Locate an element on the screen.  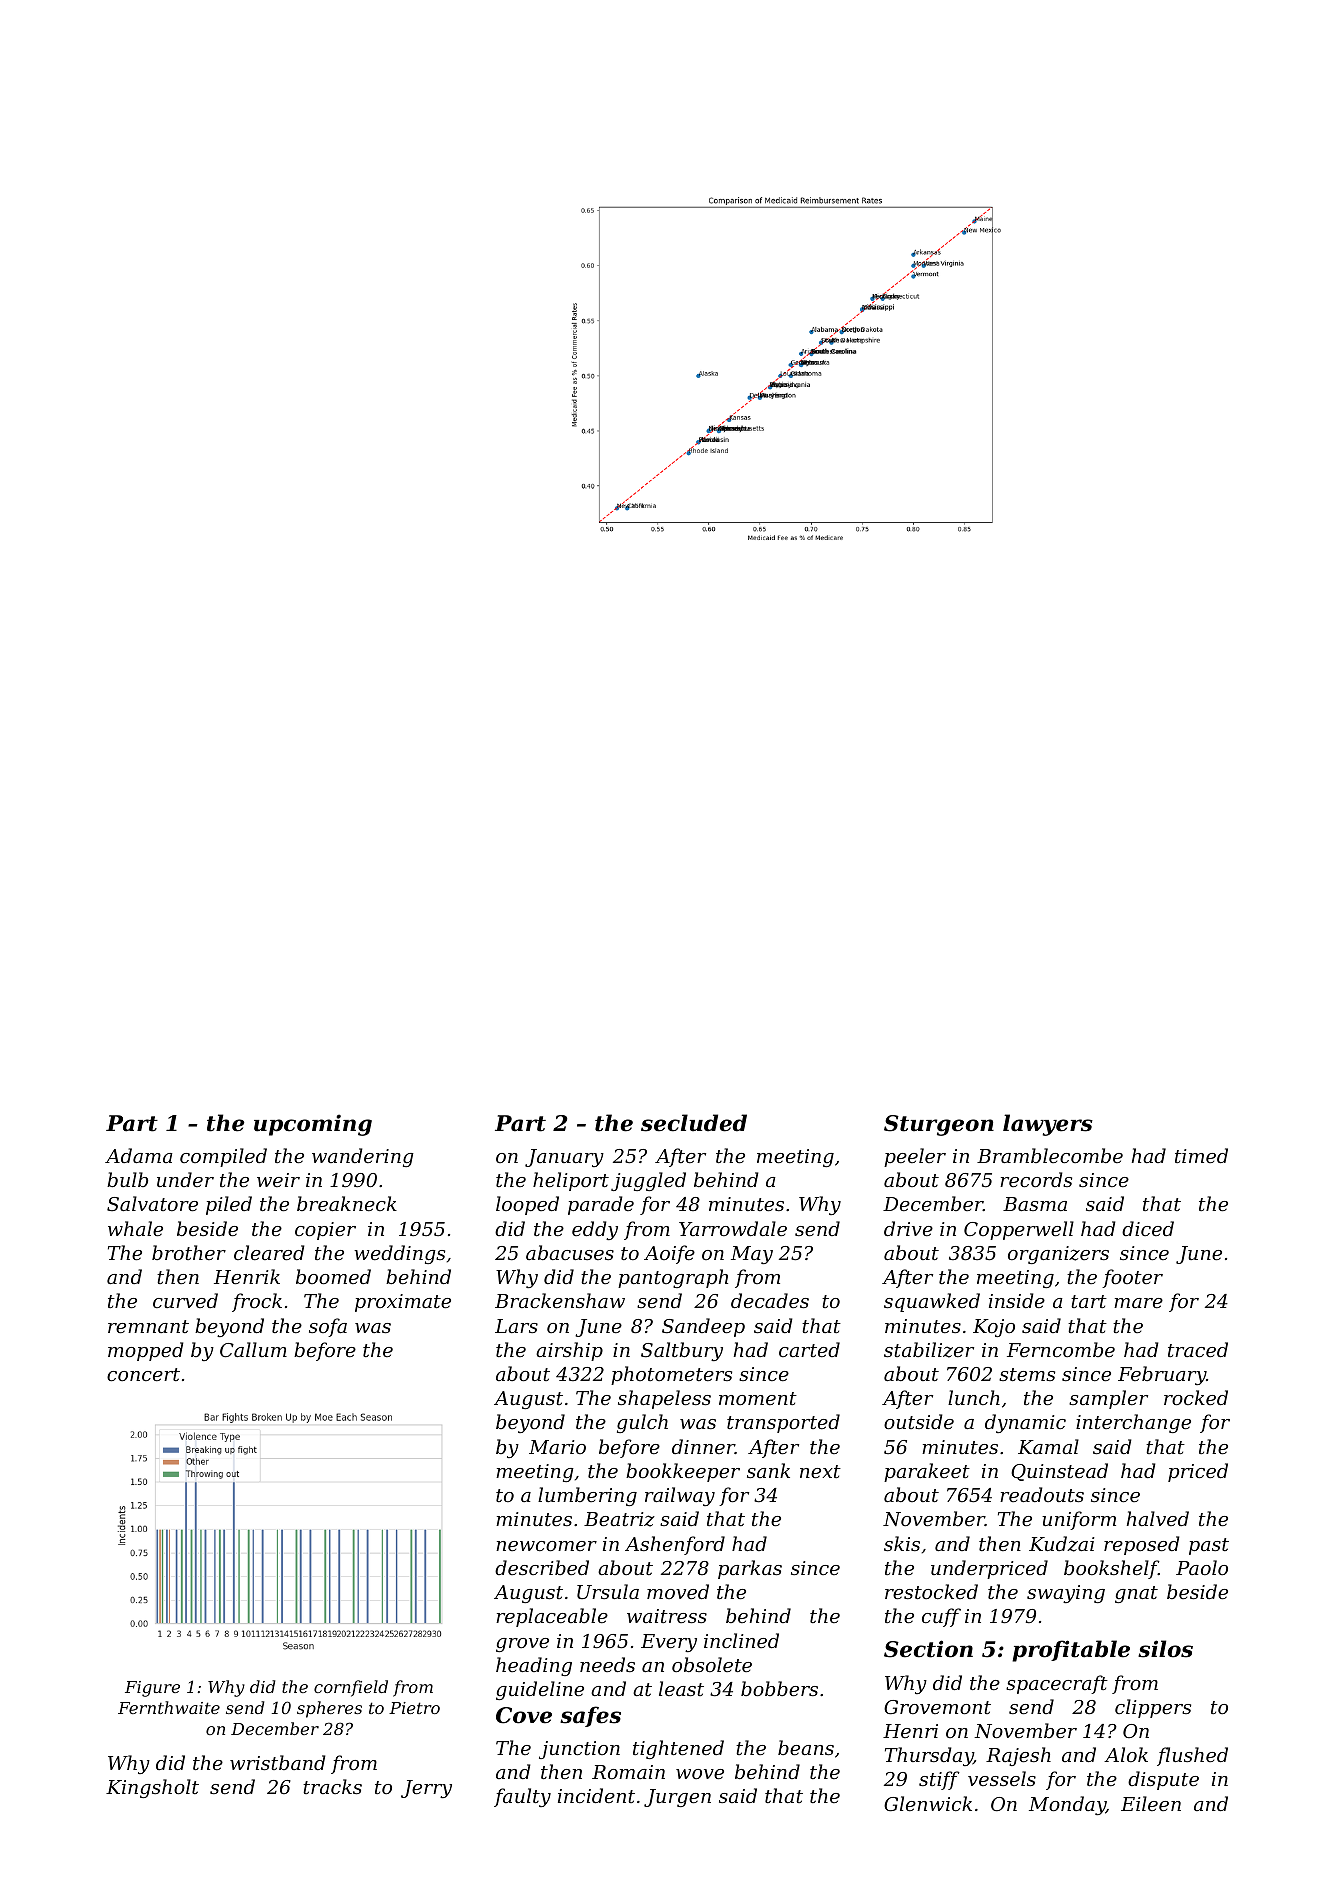
Brackenshaw is located at coordinates (560, 1300).
